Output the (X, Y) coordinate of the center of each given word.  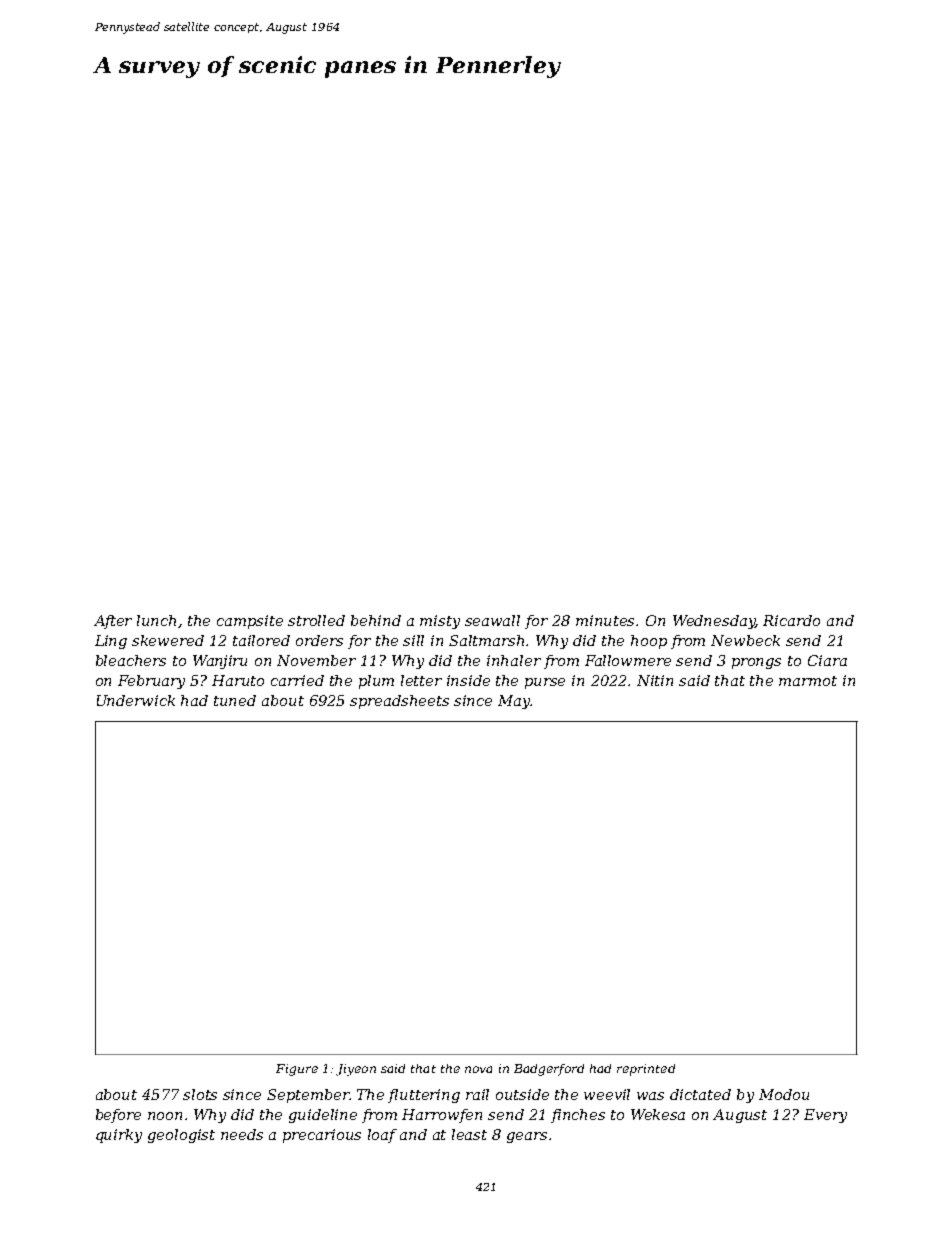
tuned (235, 700)
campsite (250, 622)
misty (440, 622)
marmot (808, 681)
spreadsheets (399, 702)
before (118, 1116)
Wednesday (714, 622)
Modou (784, 1094)
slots (200, 1094)
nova (478, 1069)
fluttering (424, 1096)
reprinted (646, 1070)
